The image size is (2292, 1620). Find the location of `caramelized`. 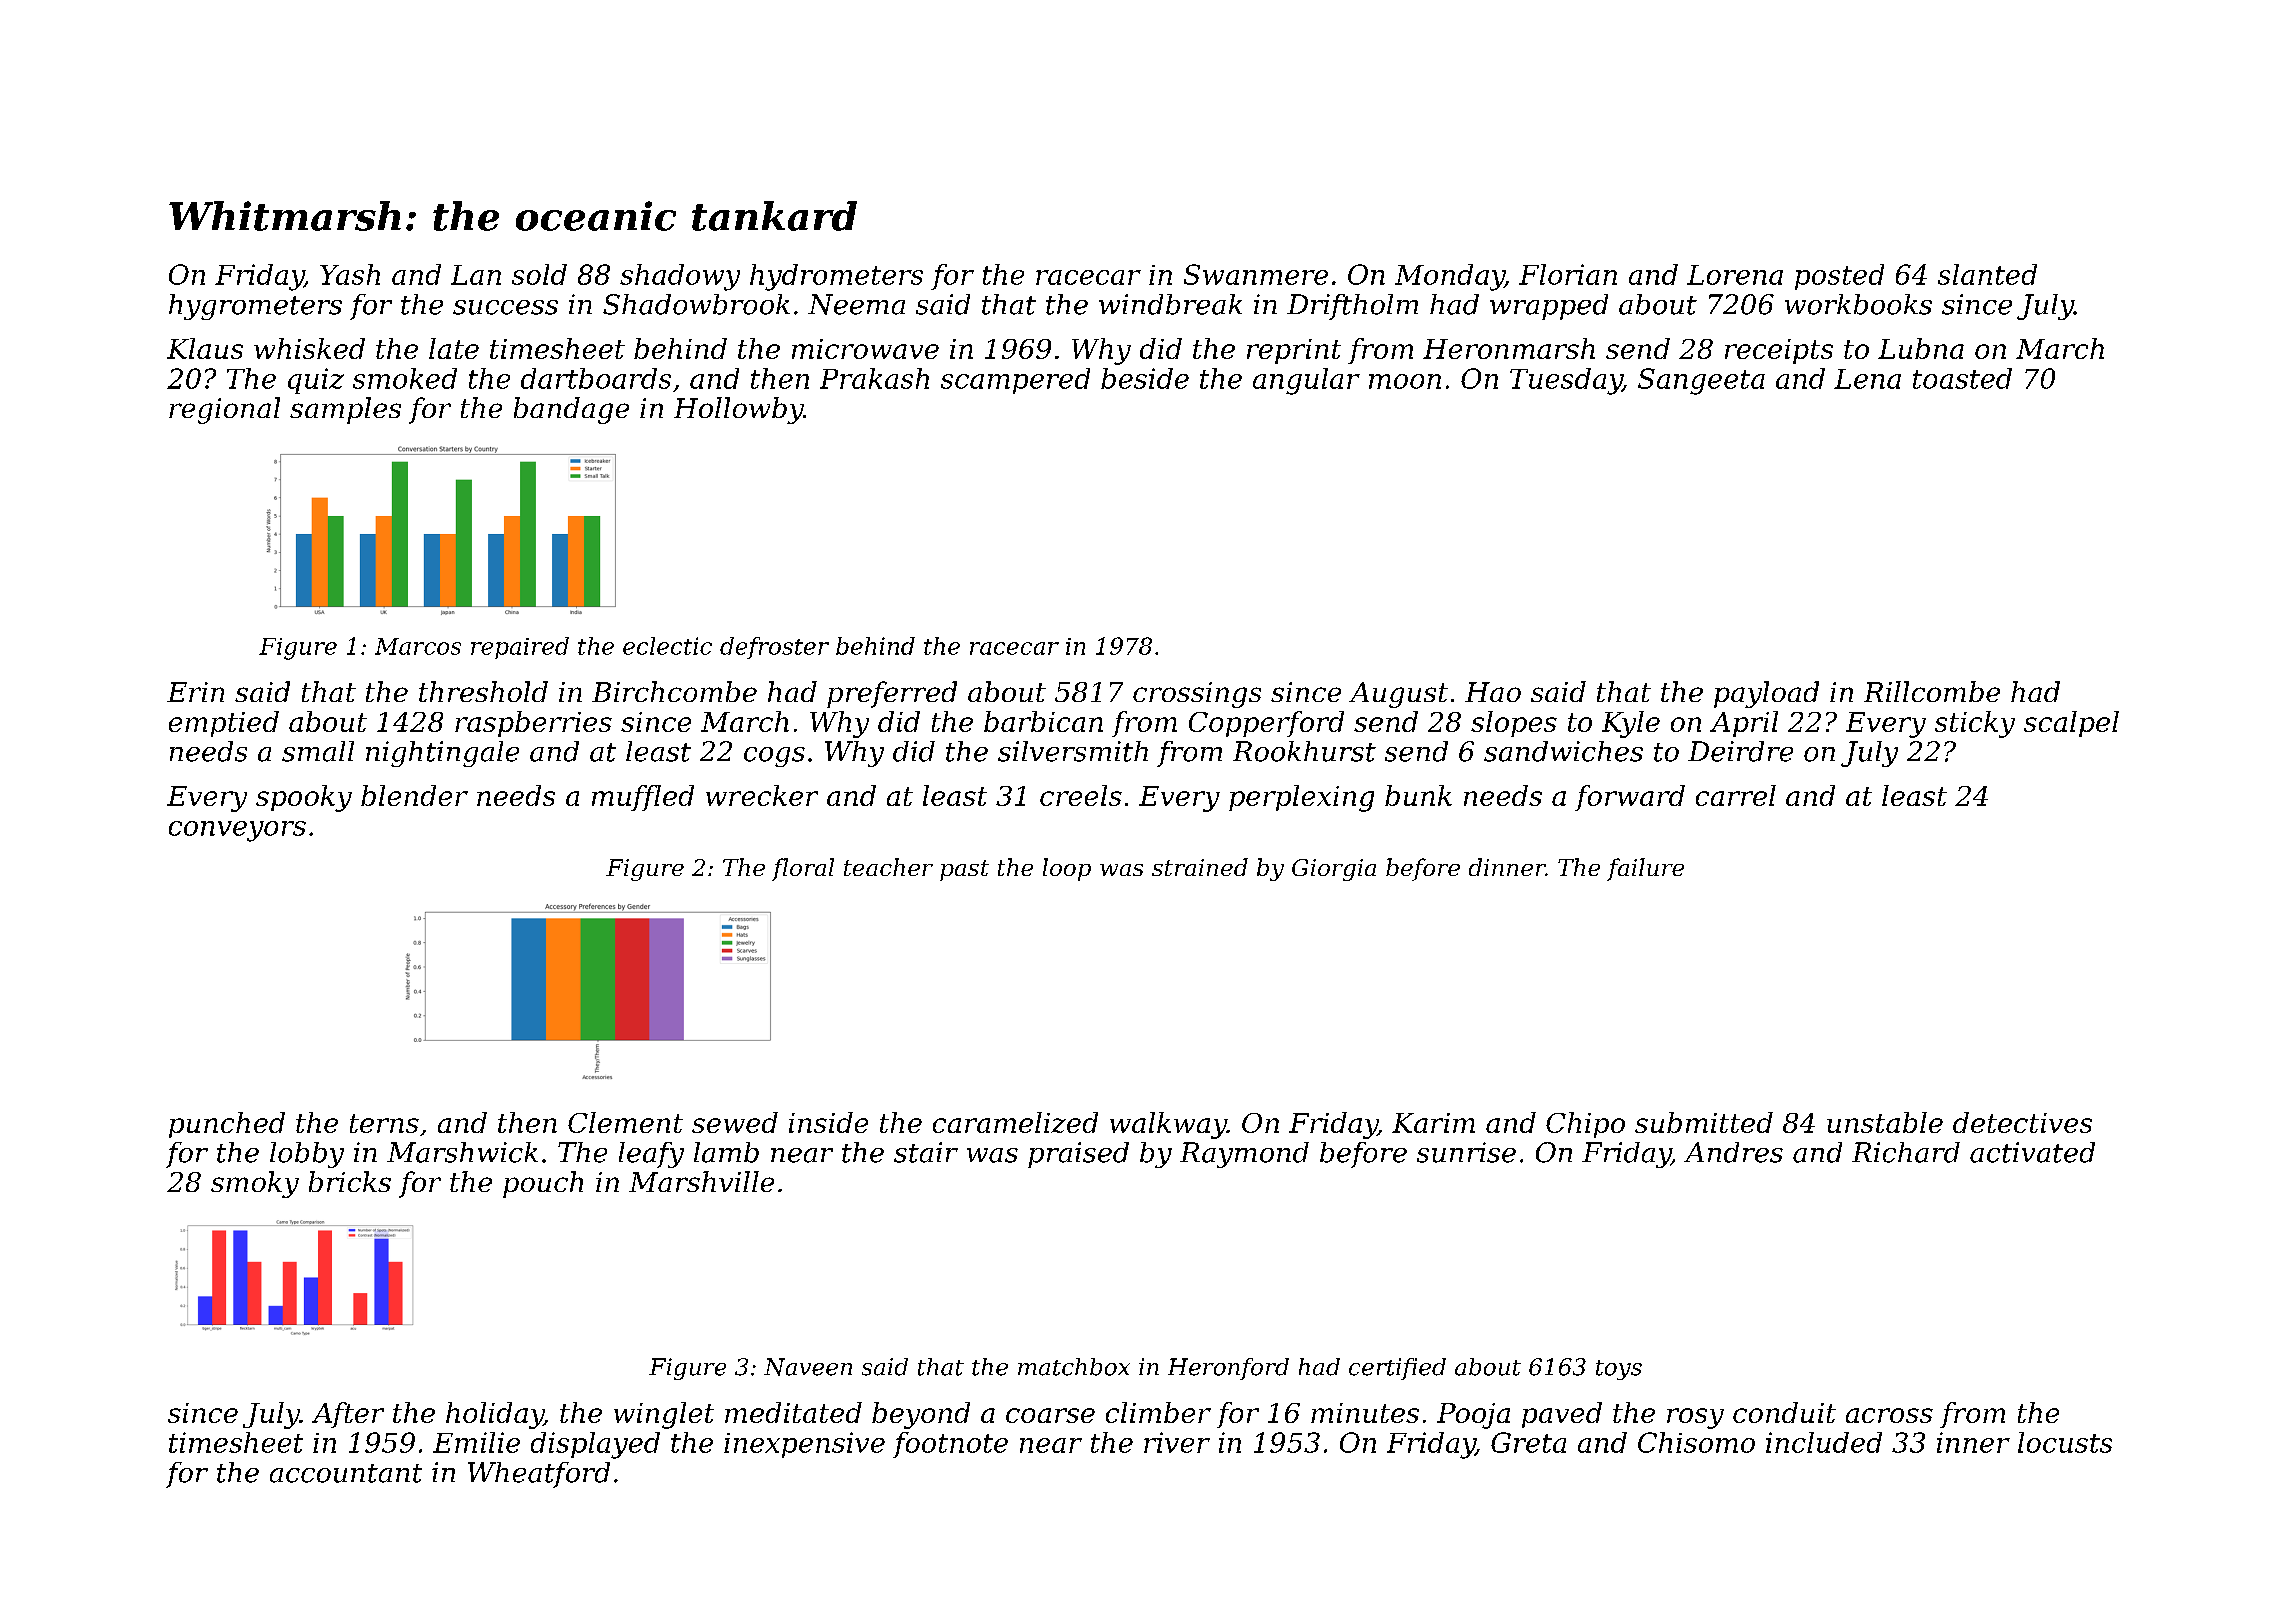

caramelized is located at coordinates (1015, 1122).
